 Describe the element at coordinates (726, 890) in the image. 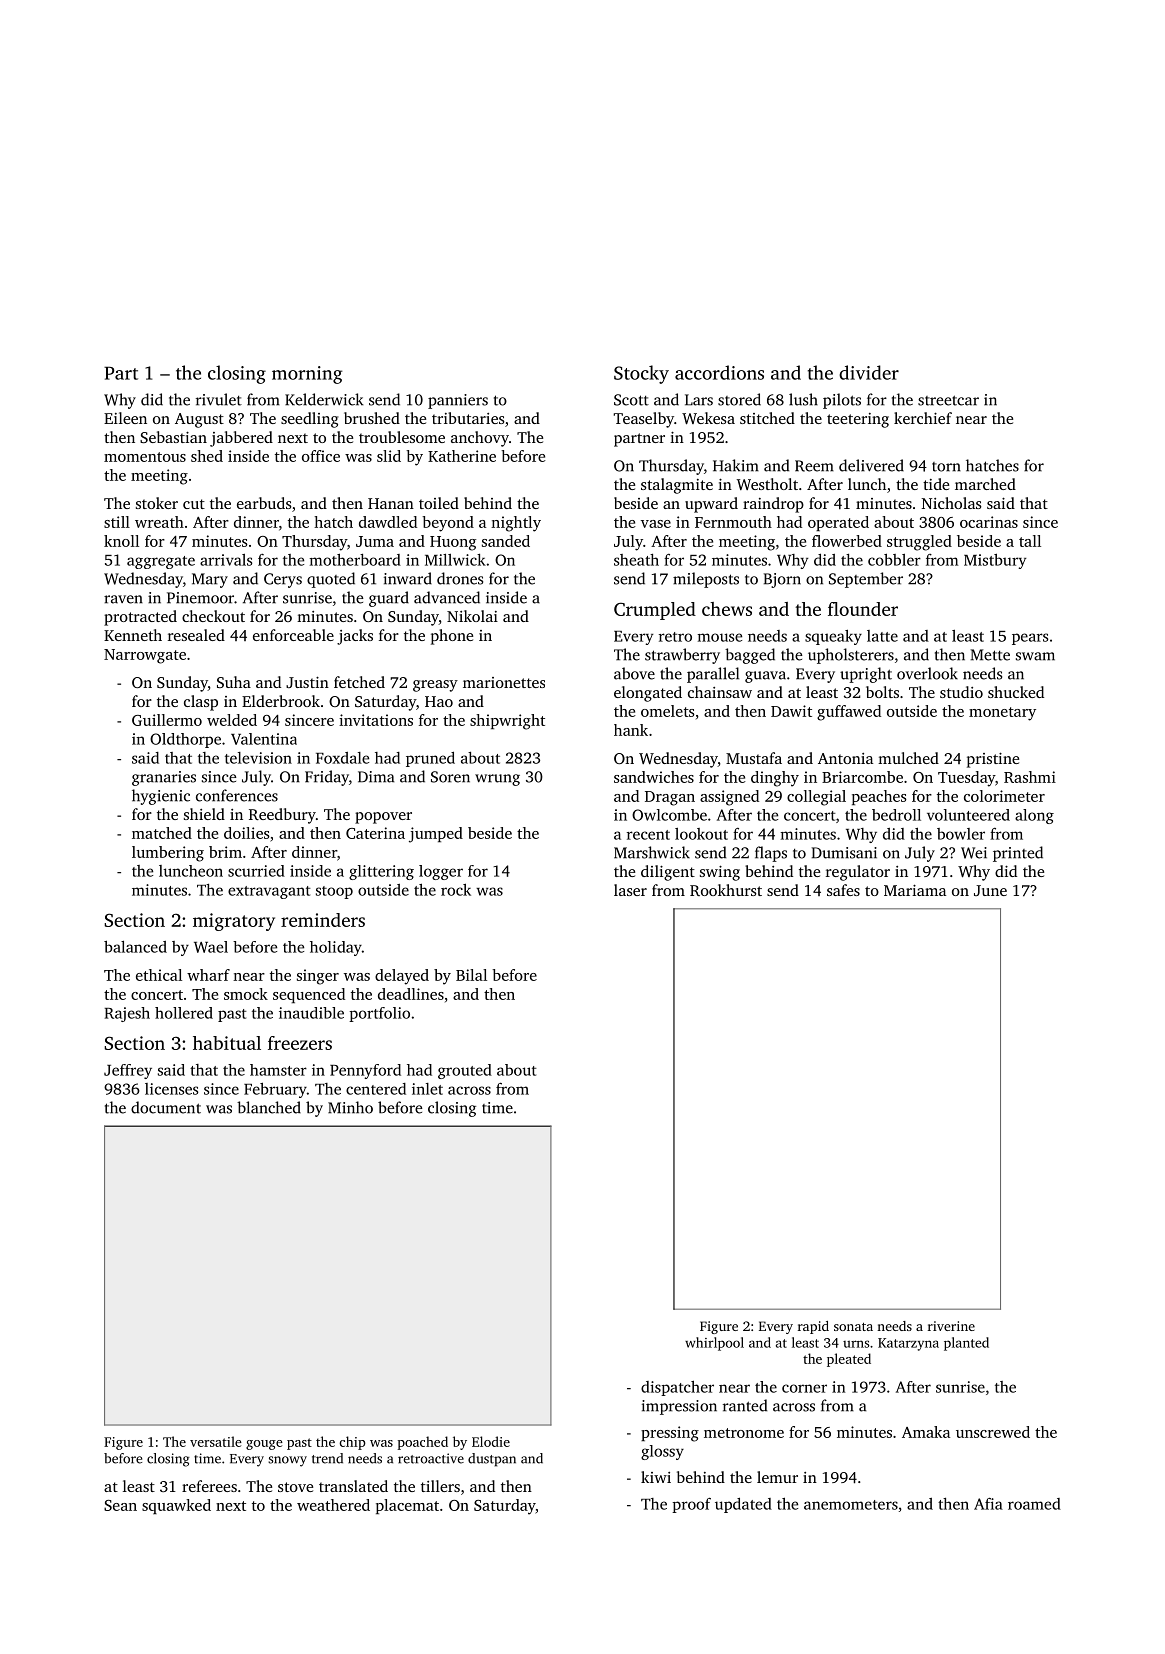

I see `Rookhurst` at that location.
